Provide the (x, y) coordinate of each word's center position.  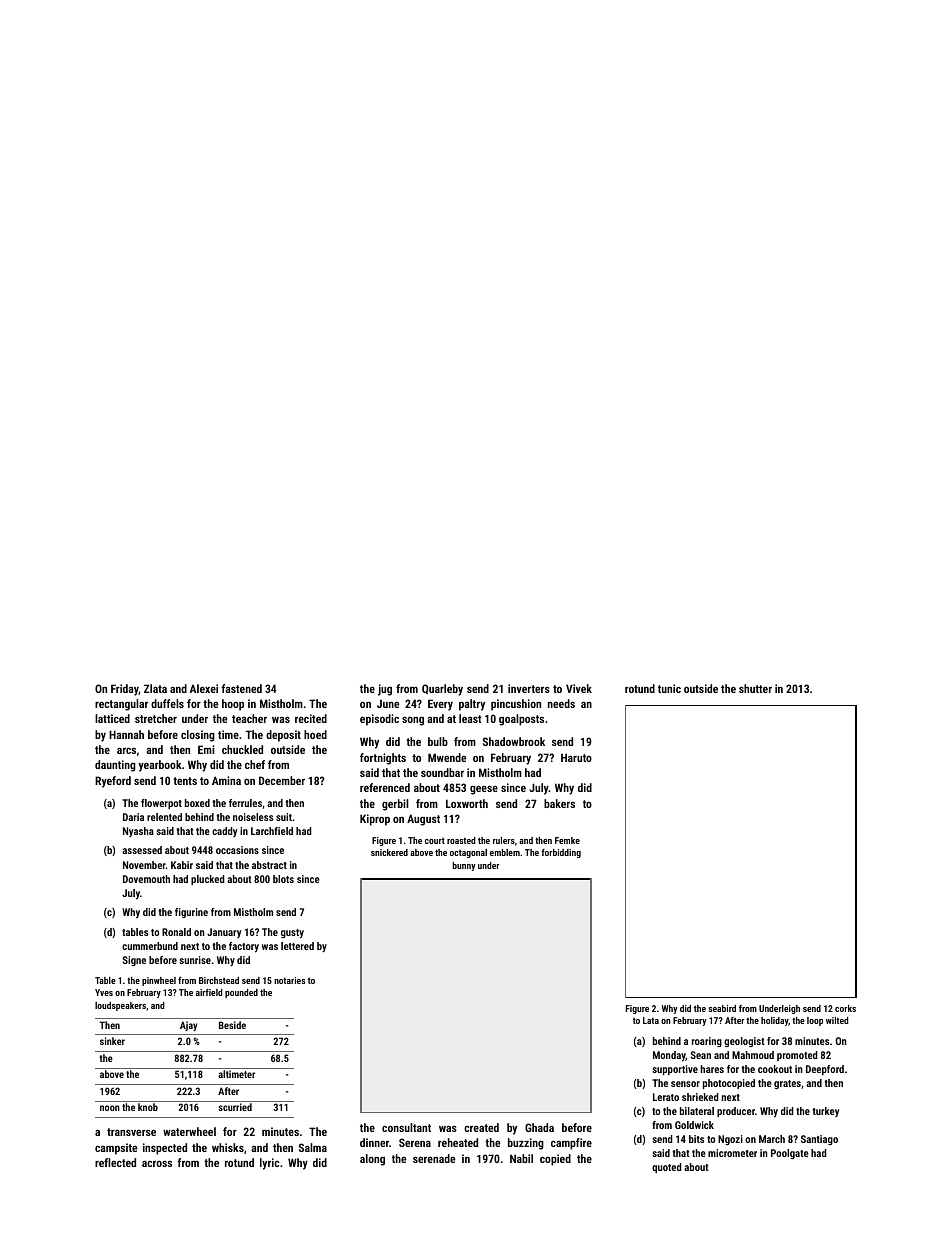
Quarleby (442, 690)
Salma (313, 1147)
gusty (292, 934)
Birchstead (219, 980)
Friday (125, 690)
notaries (289, 980)
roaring (707, 1042)
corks (845, 1008)
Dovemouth (146, 879)
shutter (755, 688)
